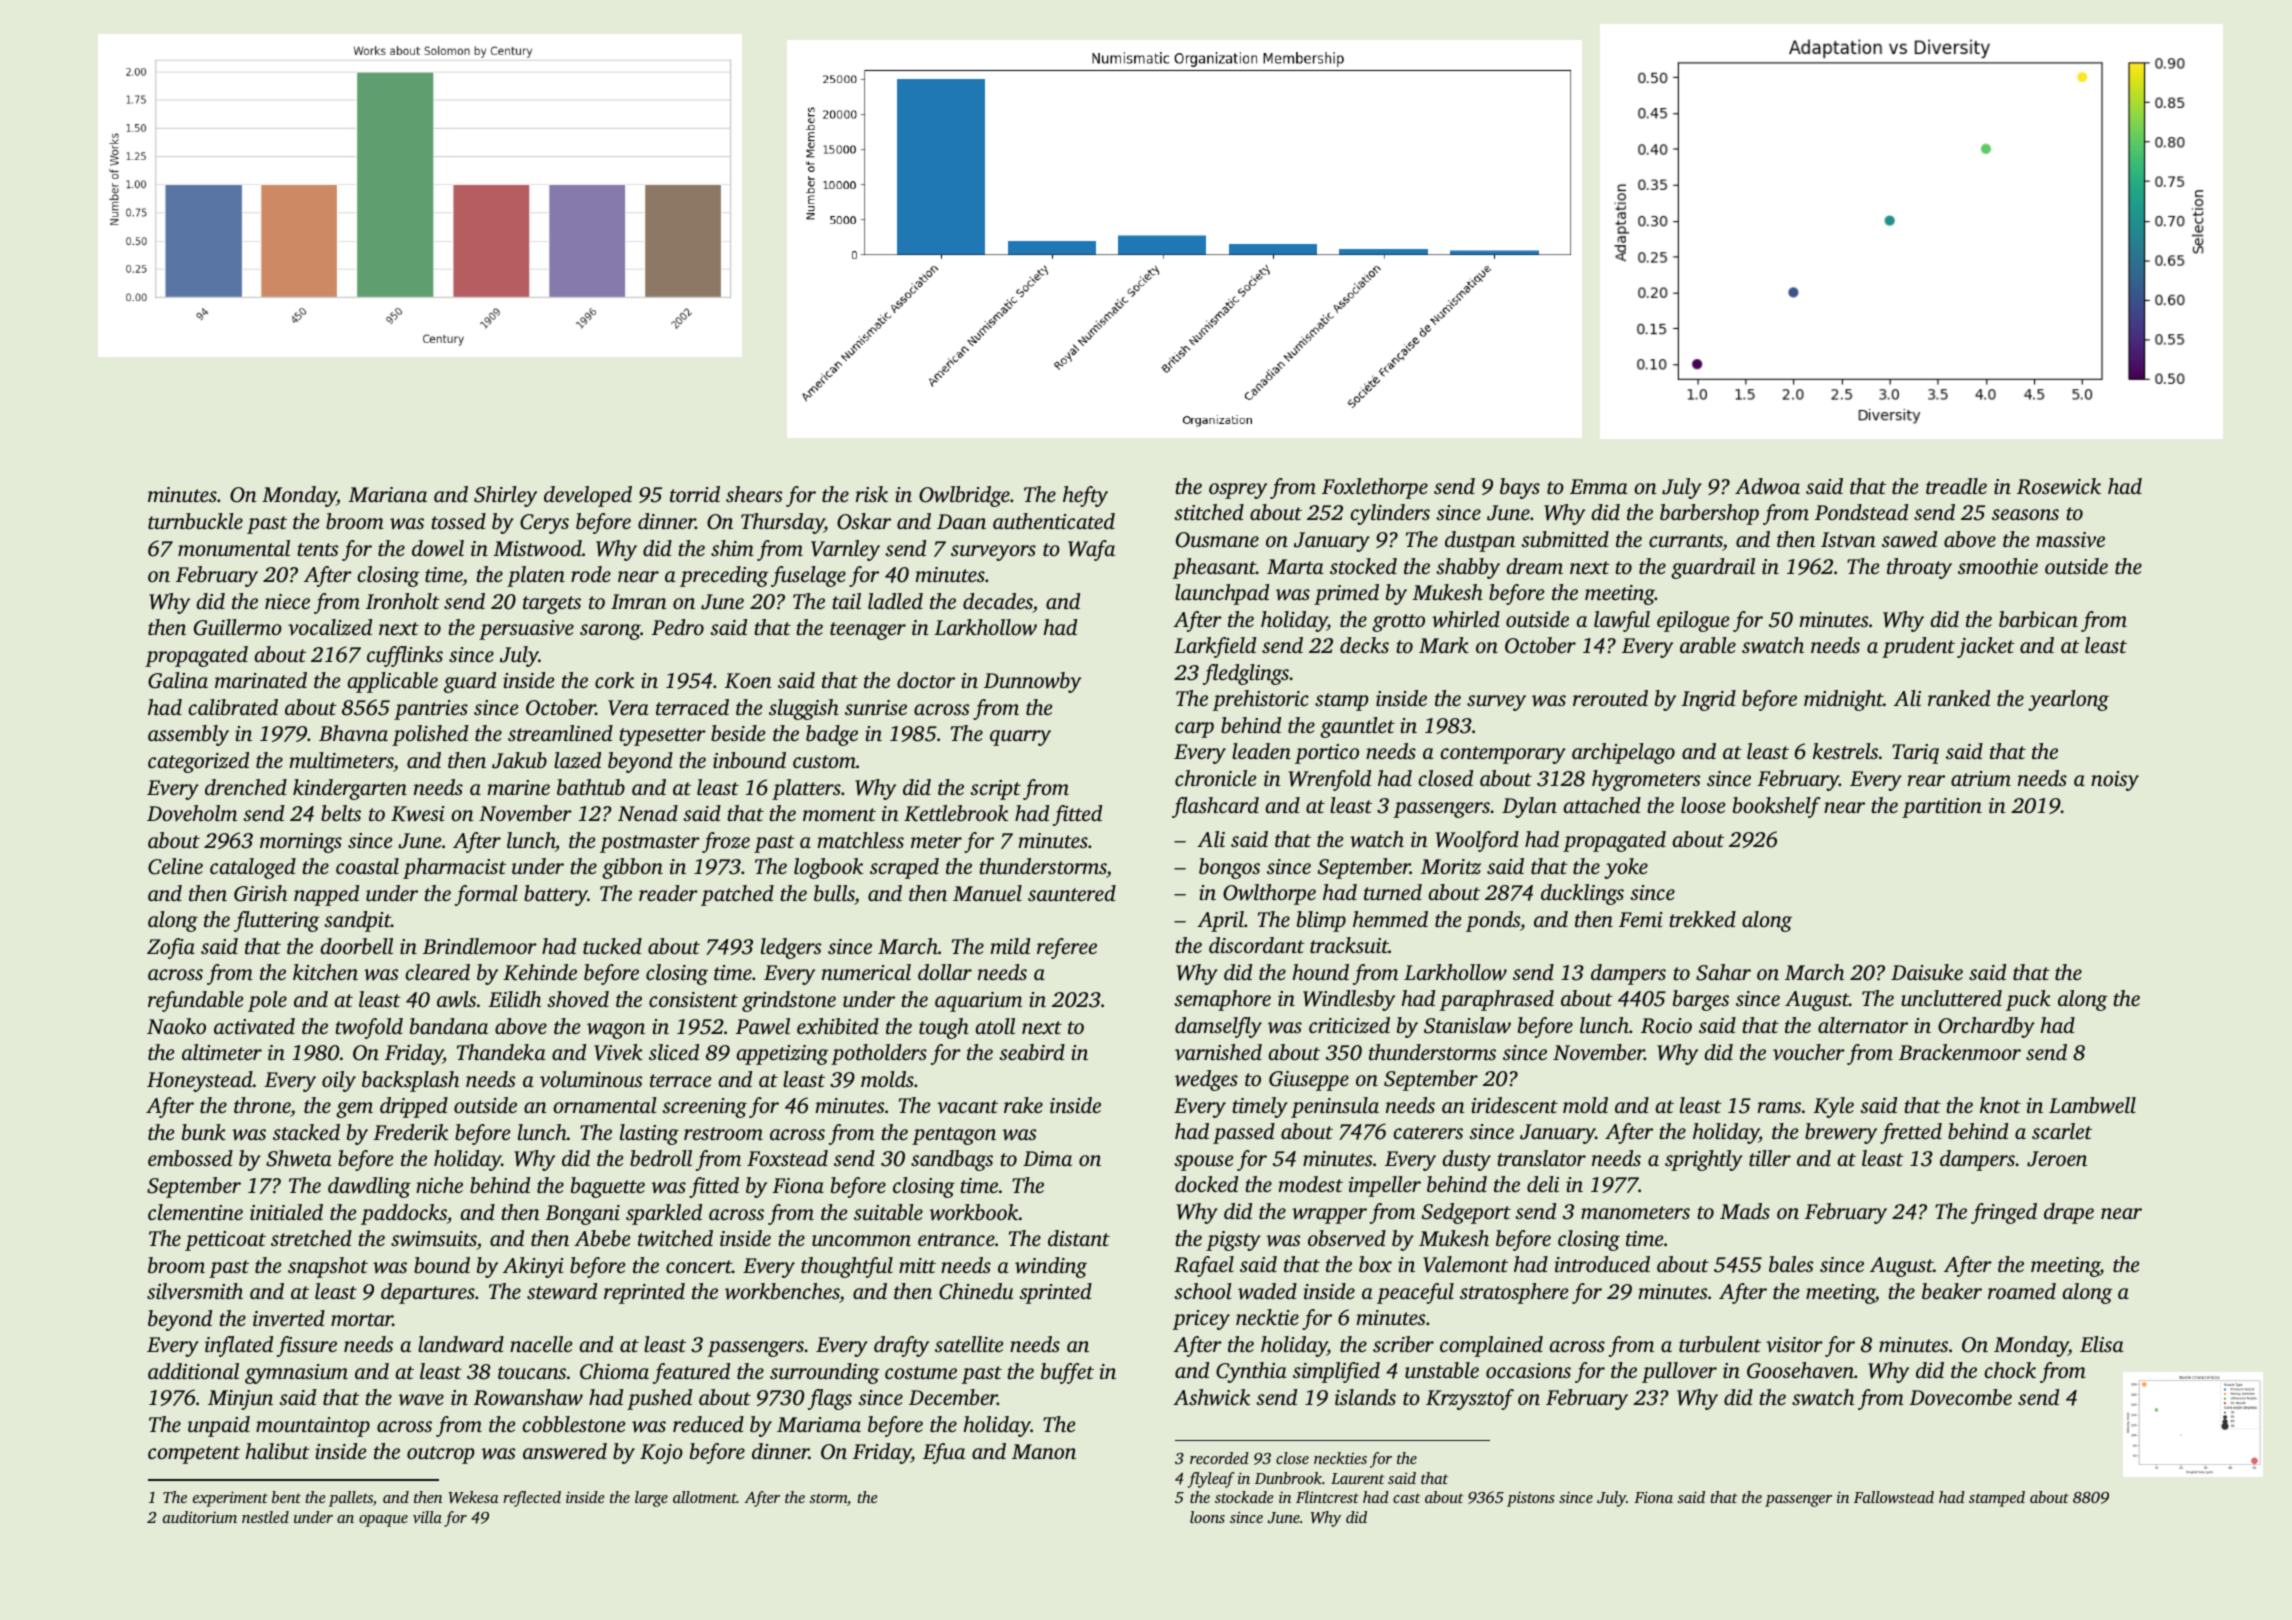 Image resolution: width=2292 pixels, height=1620 pixels. Describe the element at coordinates (888, 1212) in the page. I see `suitable` at that location.
